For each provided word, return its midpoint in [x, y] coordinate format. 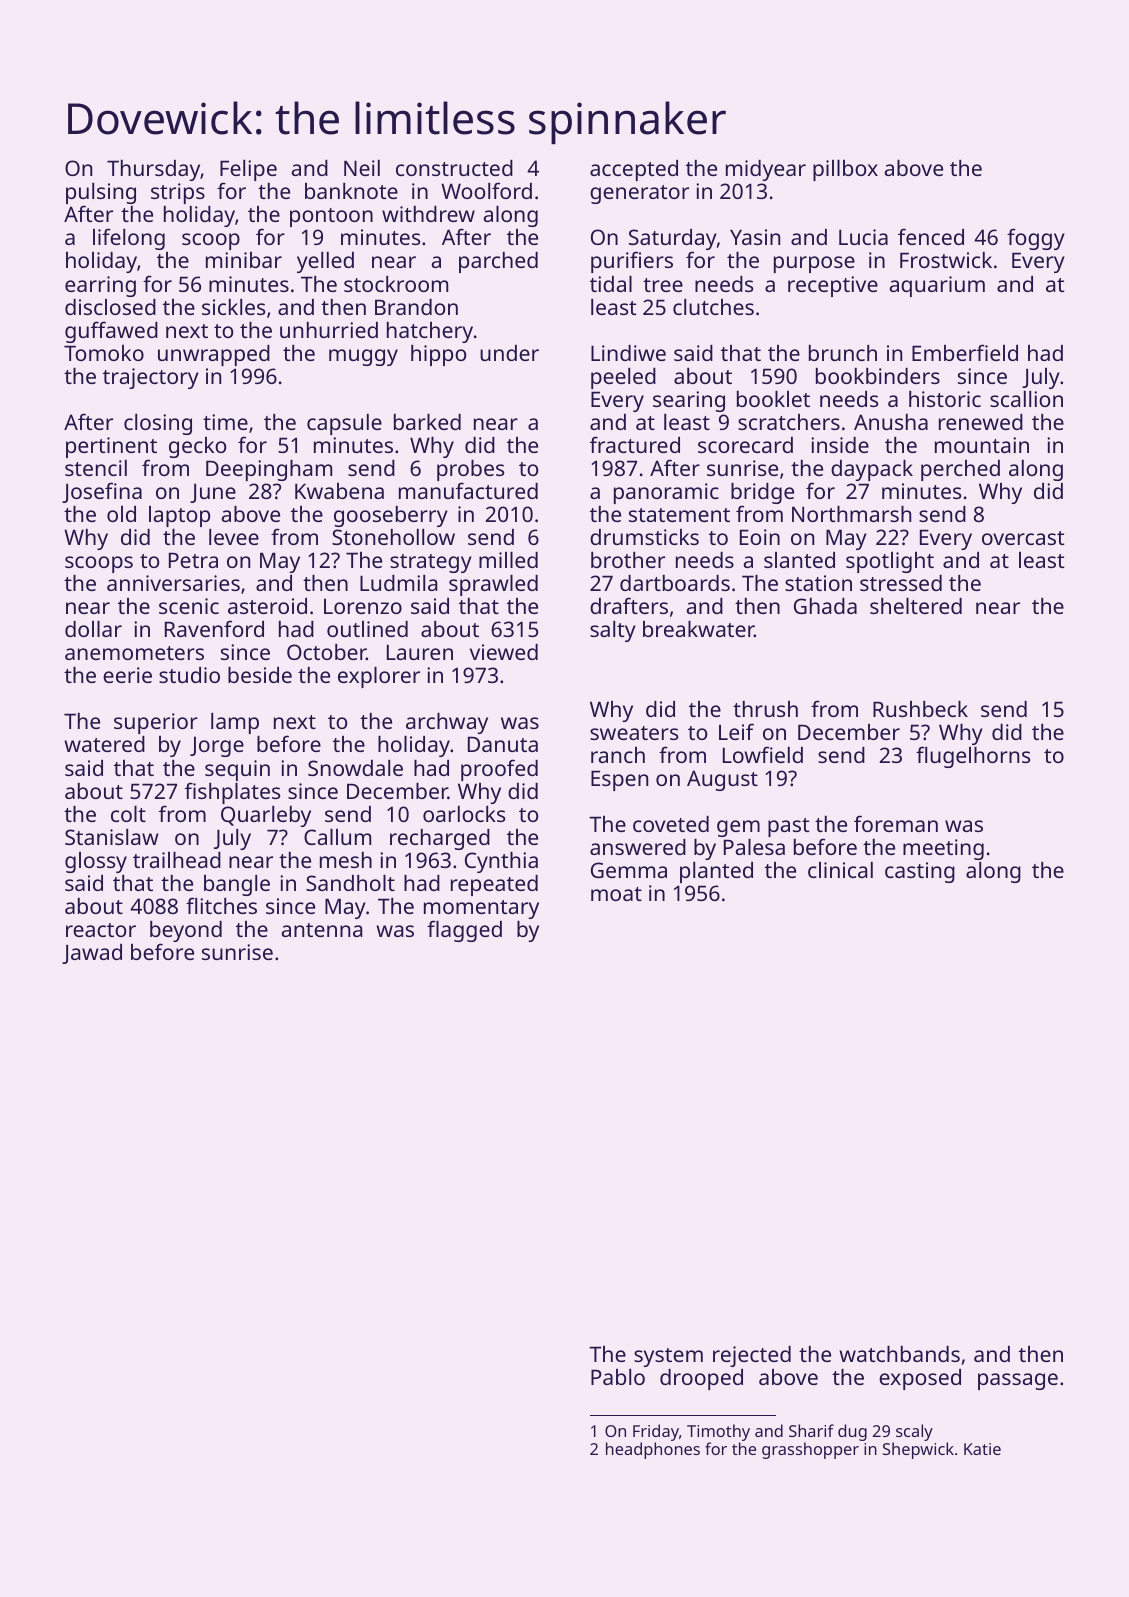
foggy [1036, 239]
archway [447, 723]
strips [178, 193]
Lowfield [763, 754]
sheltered [916, 606]
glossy [96, 862]
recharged [440, 839]
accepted [634, 170]
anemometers [134, 653]
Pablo [618, 1377]
